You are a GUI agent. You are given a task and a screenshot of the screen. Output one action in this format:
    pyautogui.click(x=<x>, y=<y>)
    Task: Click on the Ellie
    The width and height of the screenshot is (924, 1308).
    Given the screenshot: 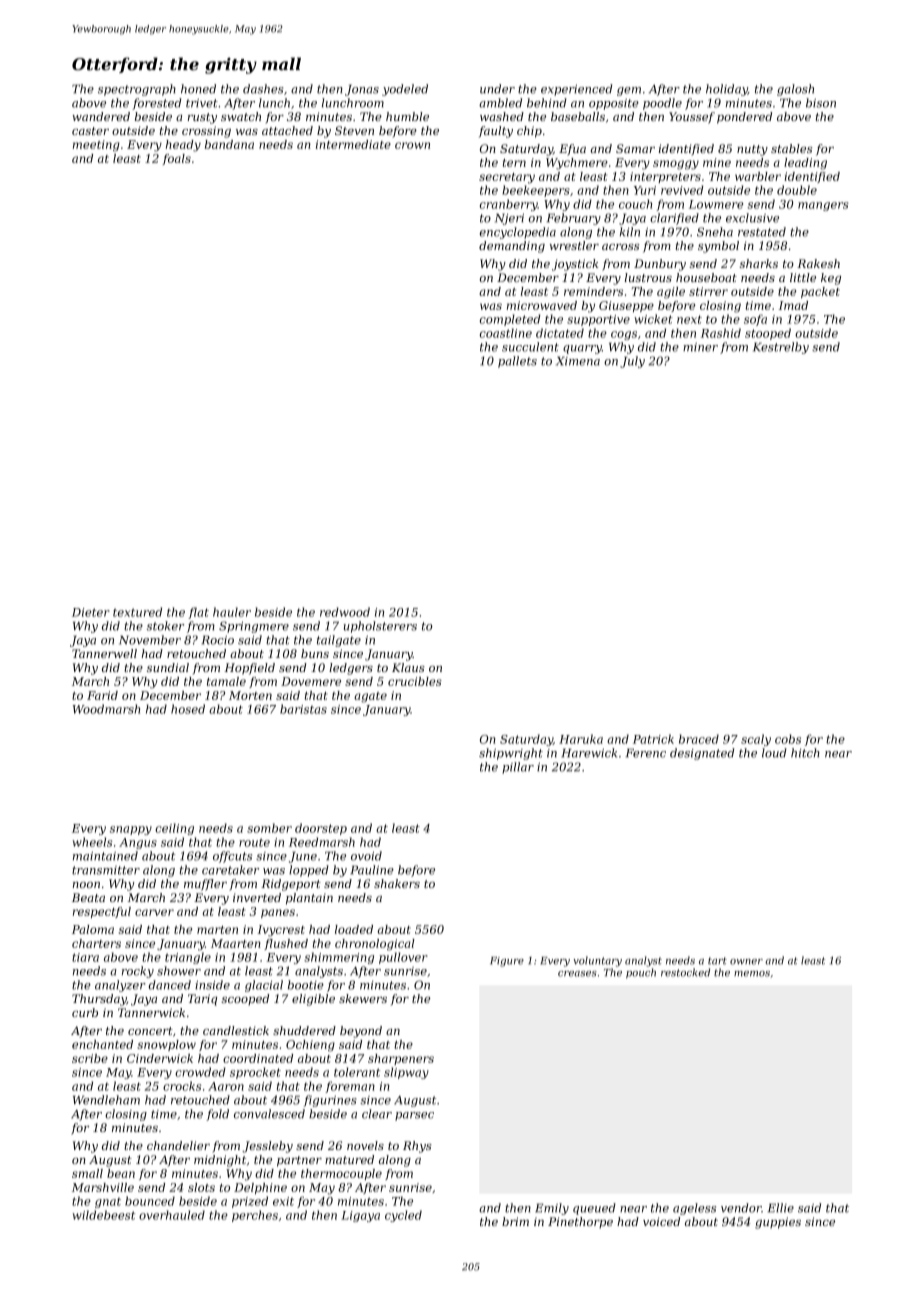 What is the action you would take?
    pyautogui.click(x=781, y=1208)
